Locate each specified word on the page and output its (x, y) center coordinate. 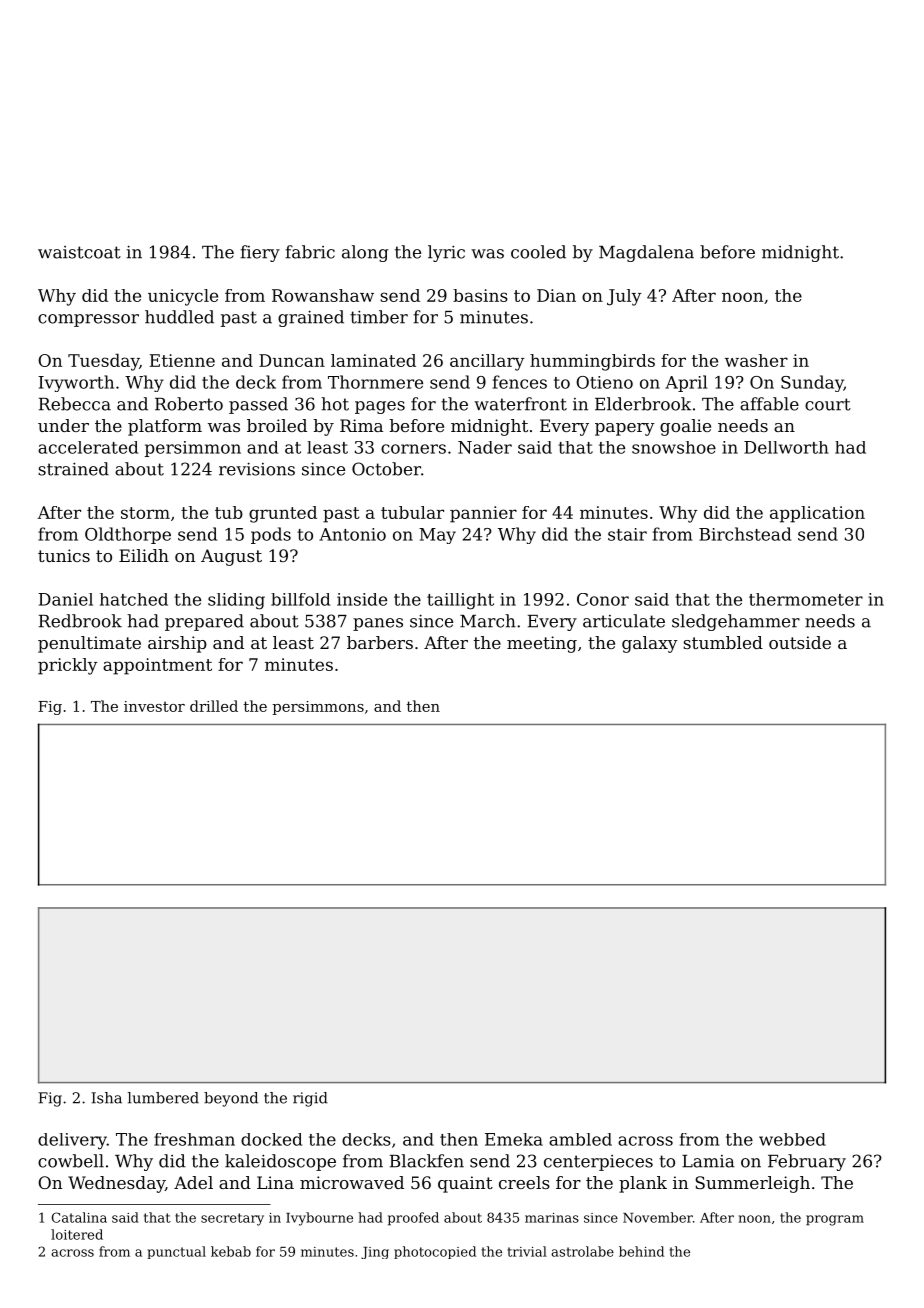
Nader (485, 447)
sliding (236, 601)
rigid (310, 1099)
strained (73, 469)
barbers (380, 642)
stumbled (723, 642)
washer (756, 360)
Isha (106, 1098)
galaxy (650, 644)
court (828, 404)
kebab (231, 1251)
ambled (580, 1139)
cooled (538, 252)
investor (154, 706)
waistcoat (79, 252)
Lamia (708, 1161)
